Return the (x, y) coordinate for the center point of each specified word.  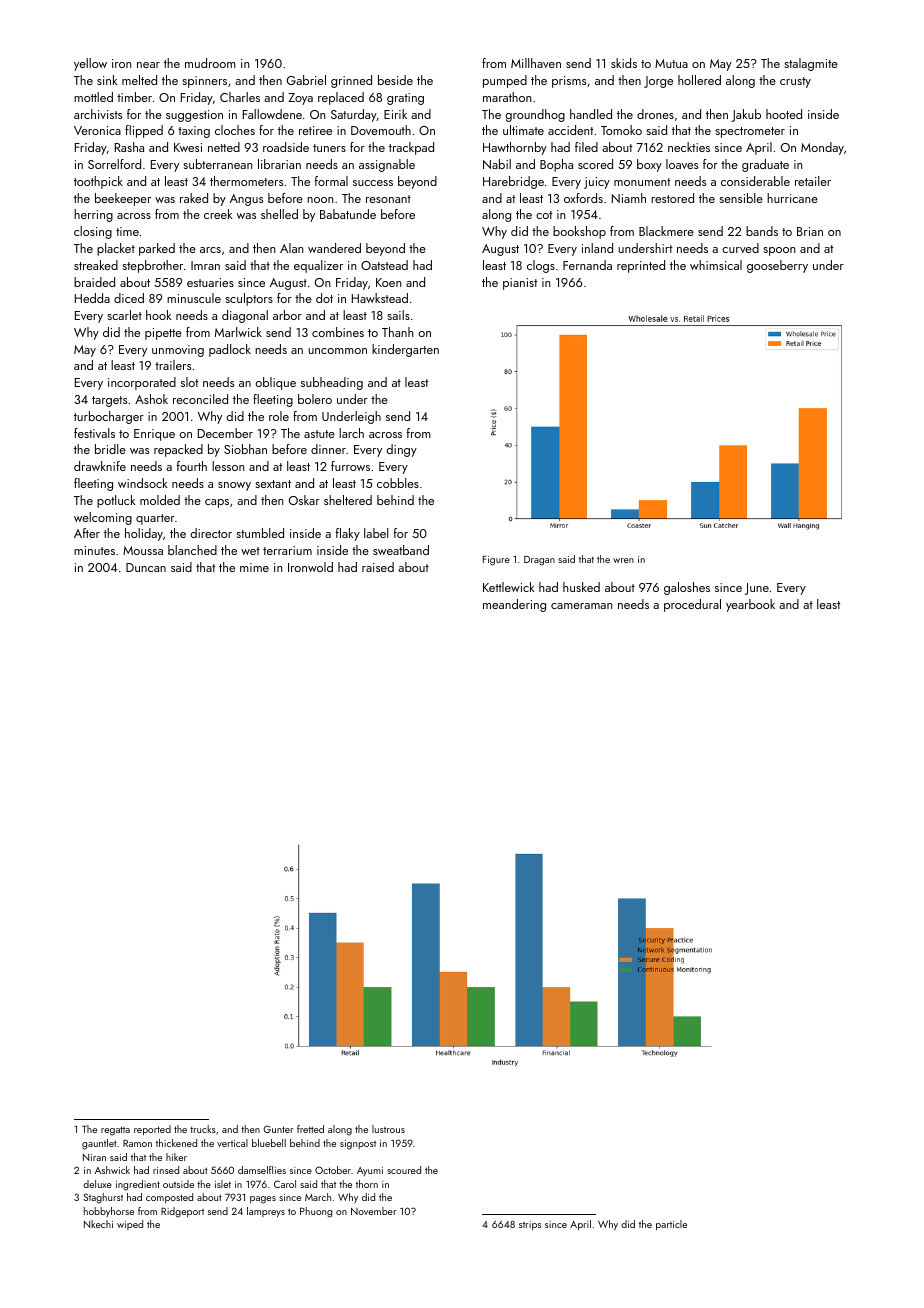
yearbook (750, 605)
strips (530, 1225)
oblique (276, 383)
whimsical (716, 265)
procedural (692, 605)
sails (398, 315)
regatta (115, 1131)
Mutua (671, 63)
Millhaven (536, 63)
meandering (514, 605)
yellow (90, 64)
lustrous (388, 1129)
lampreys (266, 1212)
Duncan (146, 567)
